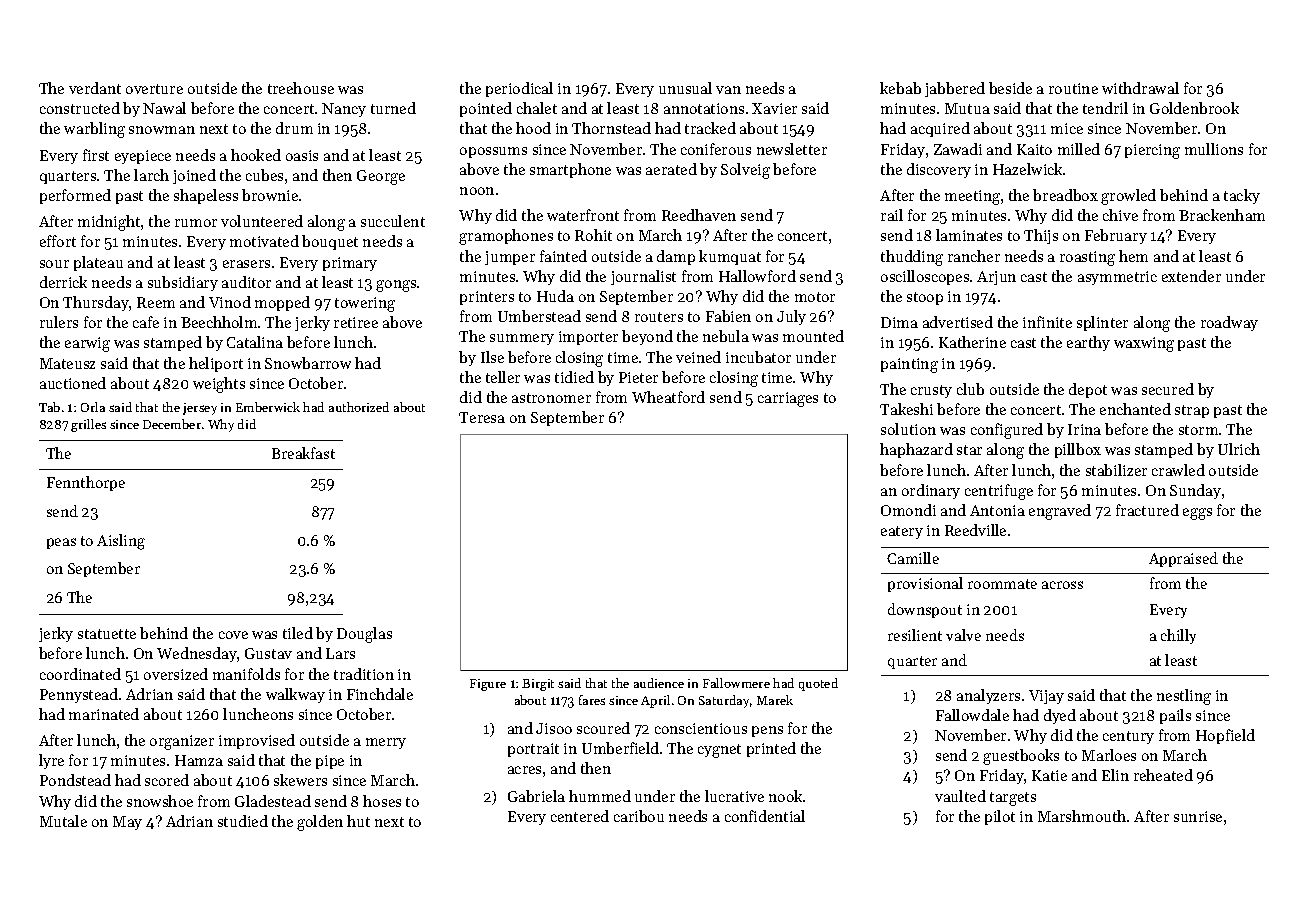 The width and height of the screenshot is (1308, 924). I want to click on dyed, so click(1060, 716).
